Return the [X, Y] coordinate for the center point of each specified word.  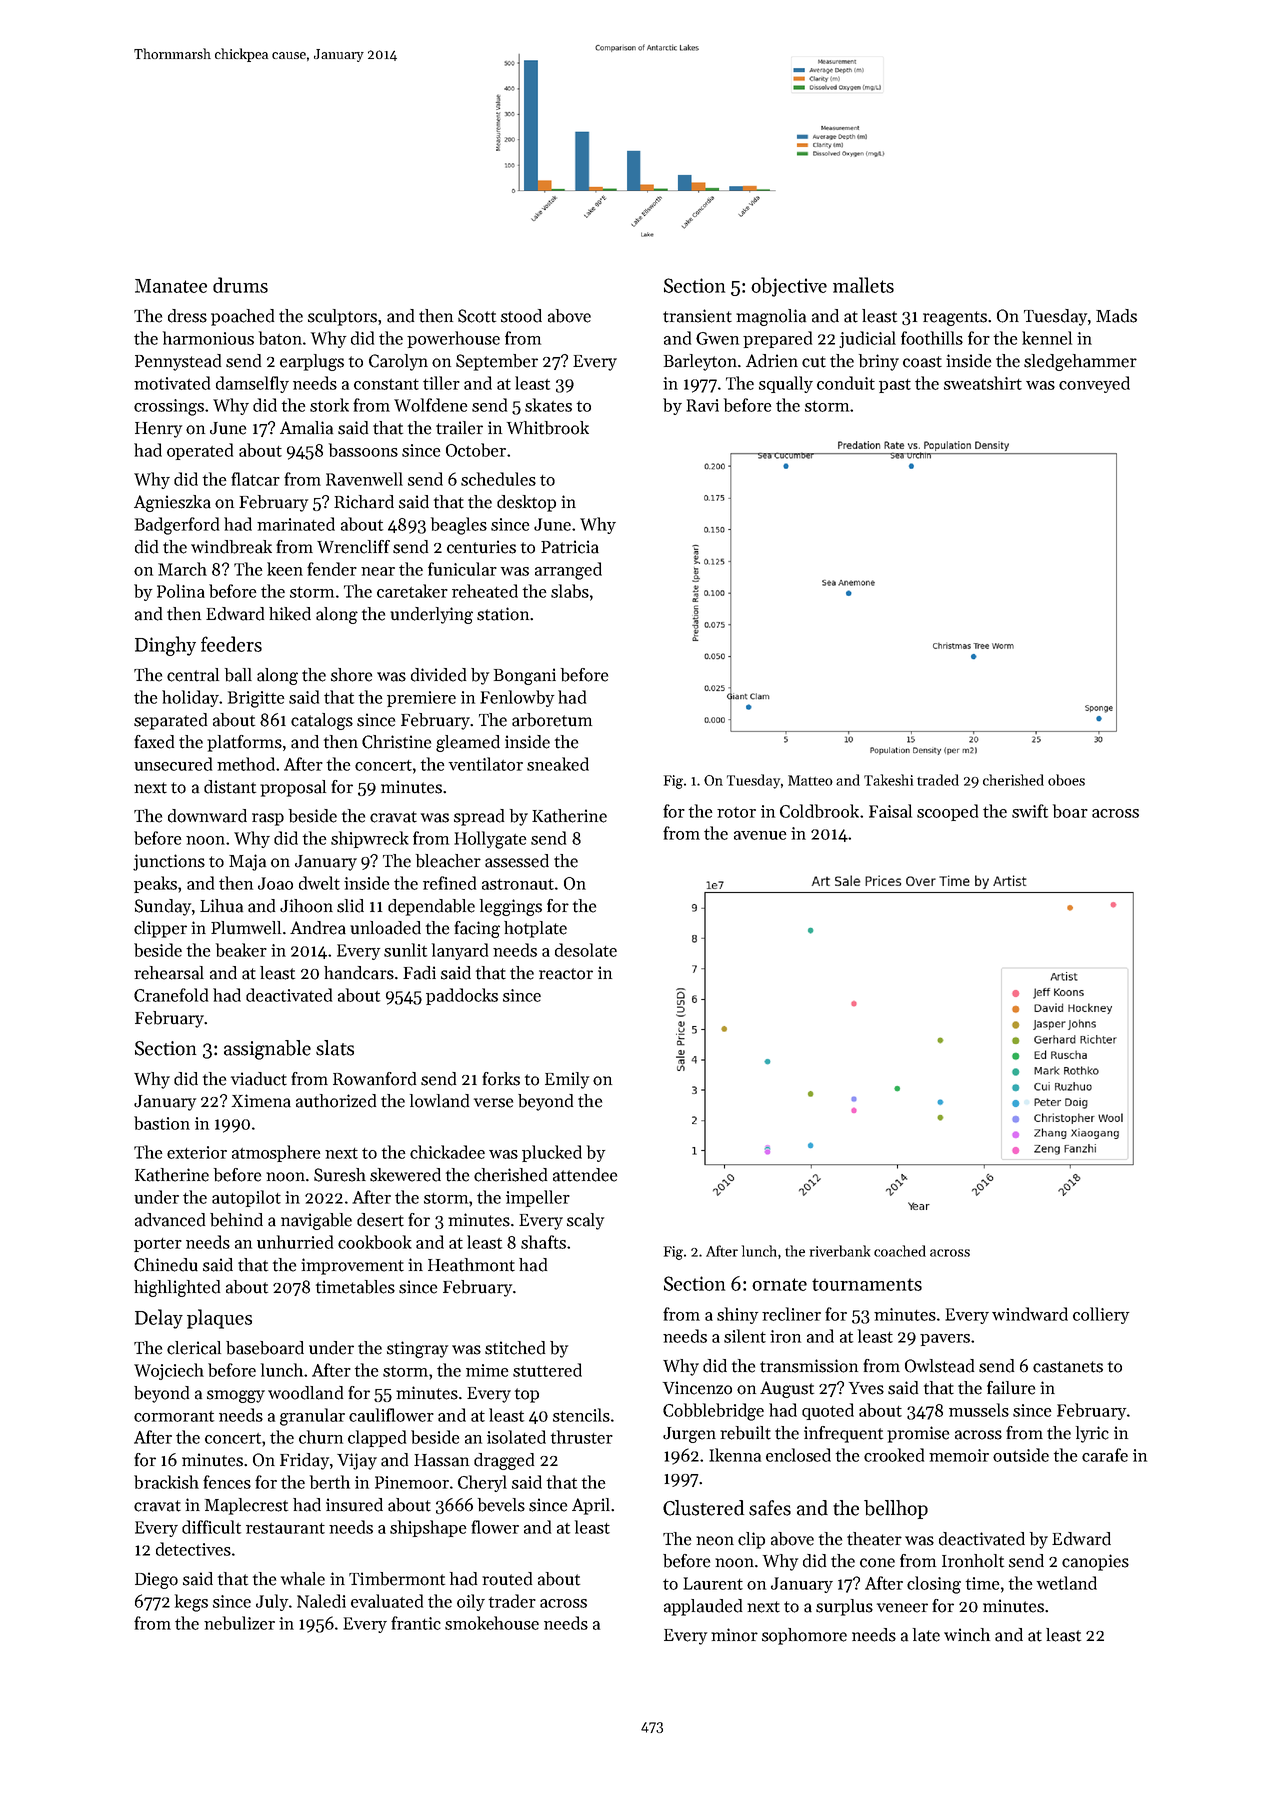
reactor [566, 974]
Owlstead [939, 1366]
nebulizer [239, 1623]
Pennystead [178, 362]
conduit [846, 383]
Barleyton [700, 362]
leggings [511, 907]
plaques [219, 1319]
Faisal [890, 811]
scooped [947, 812]
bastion [162, 1123]
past [895, 386]
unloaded [385, 928]
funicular [462, 569]
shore [351, 675]
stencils [581, 1415]
